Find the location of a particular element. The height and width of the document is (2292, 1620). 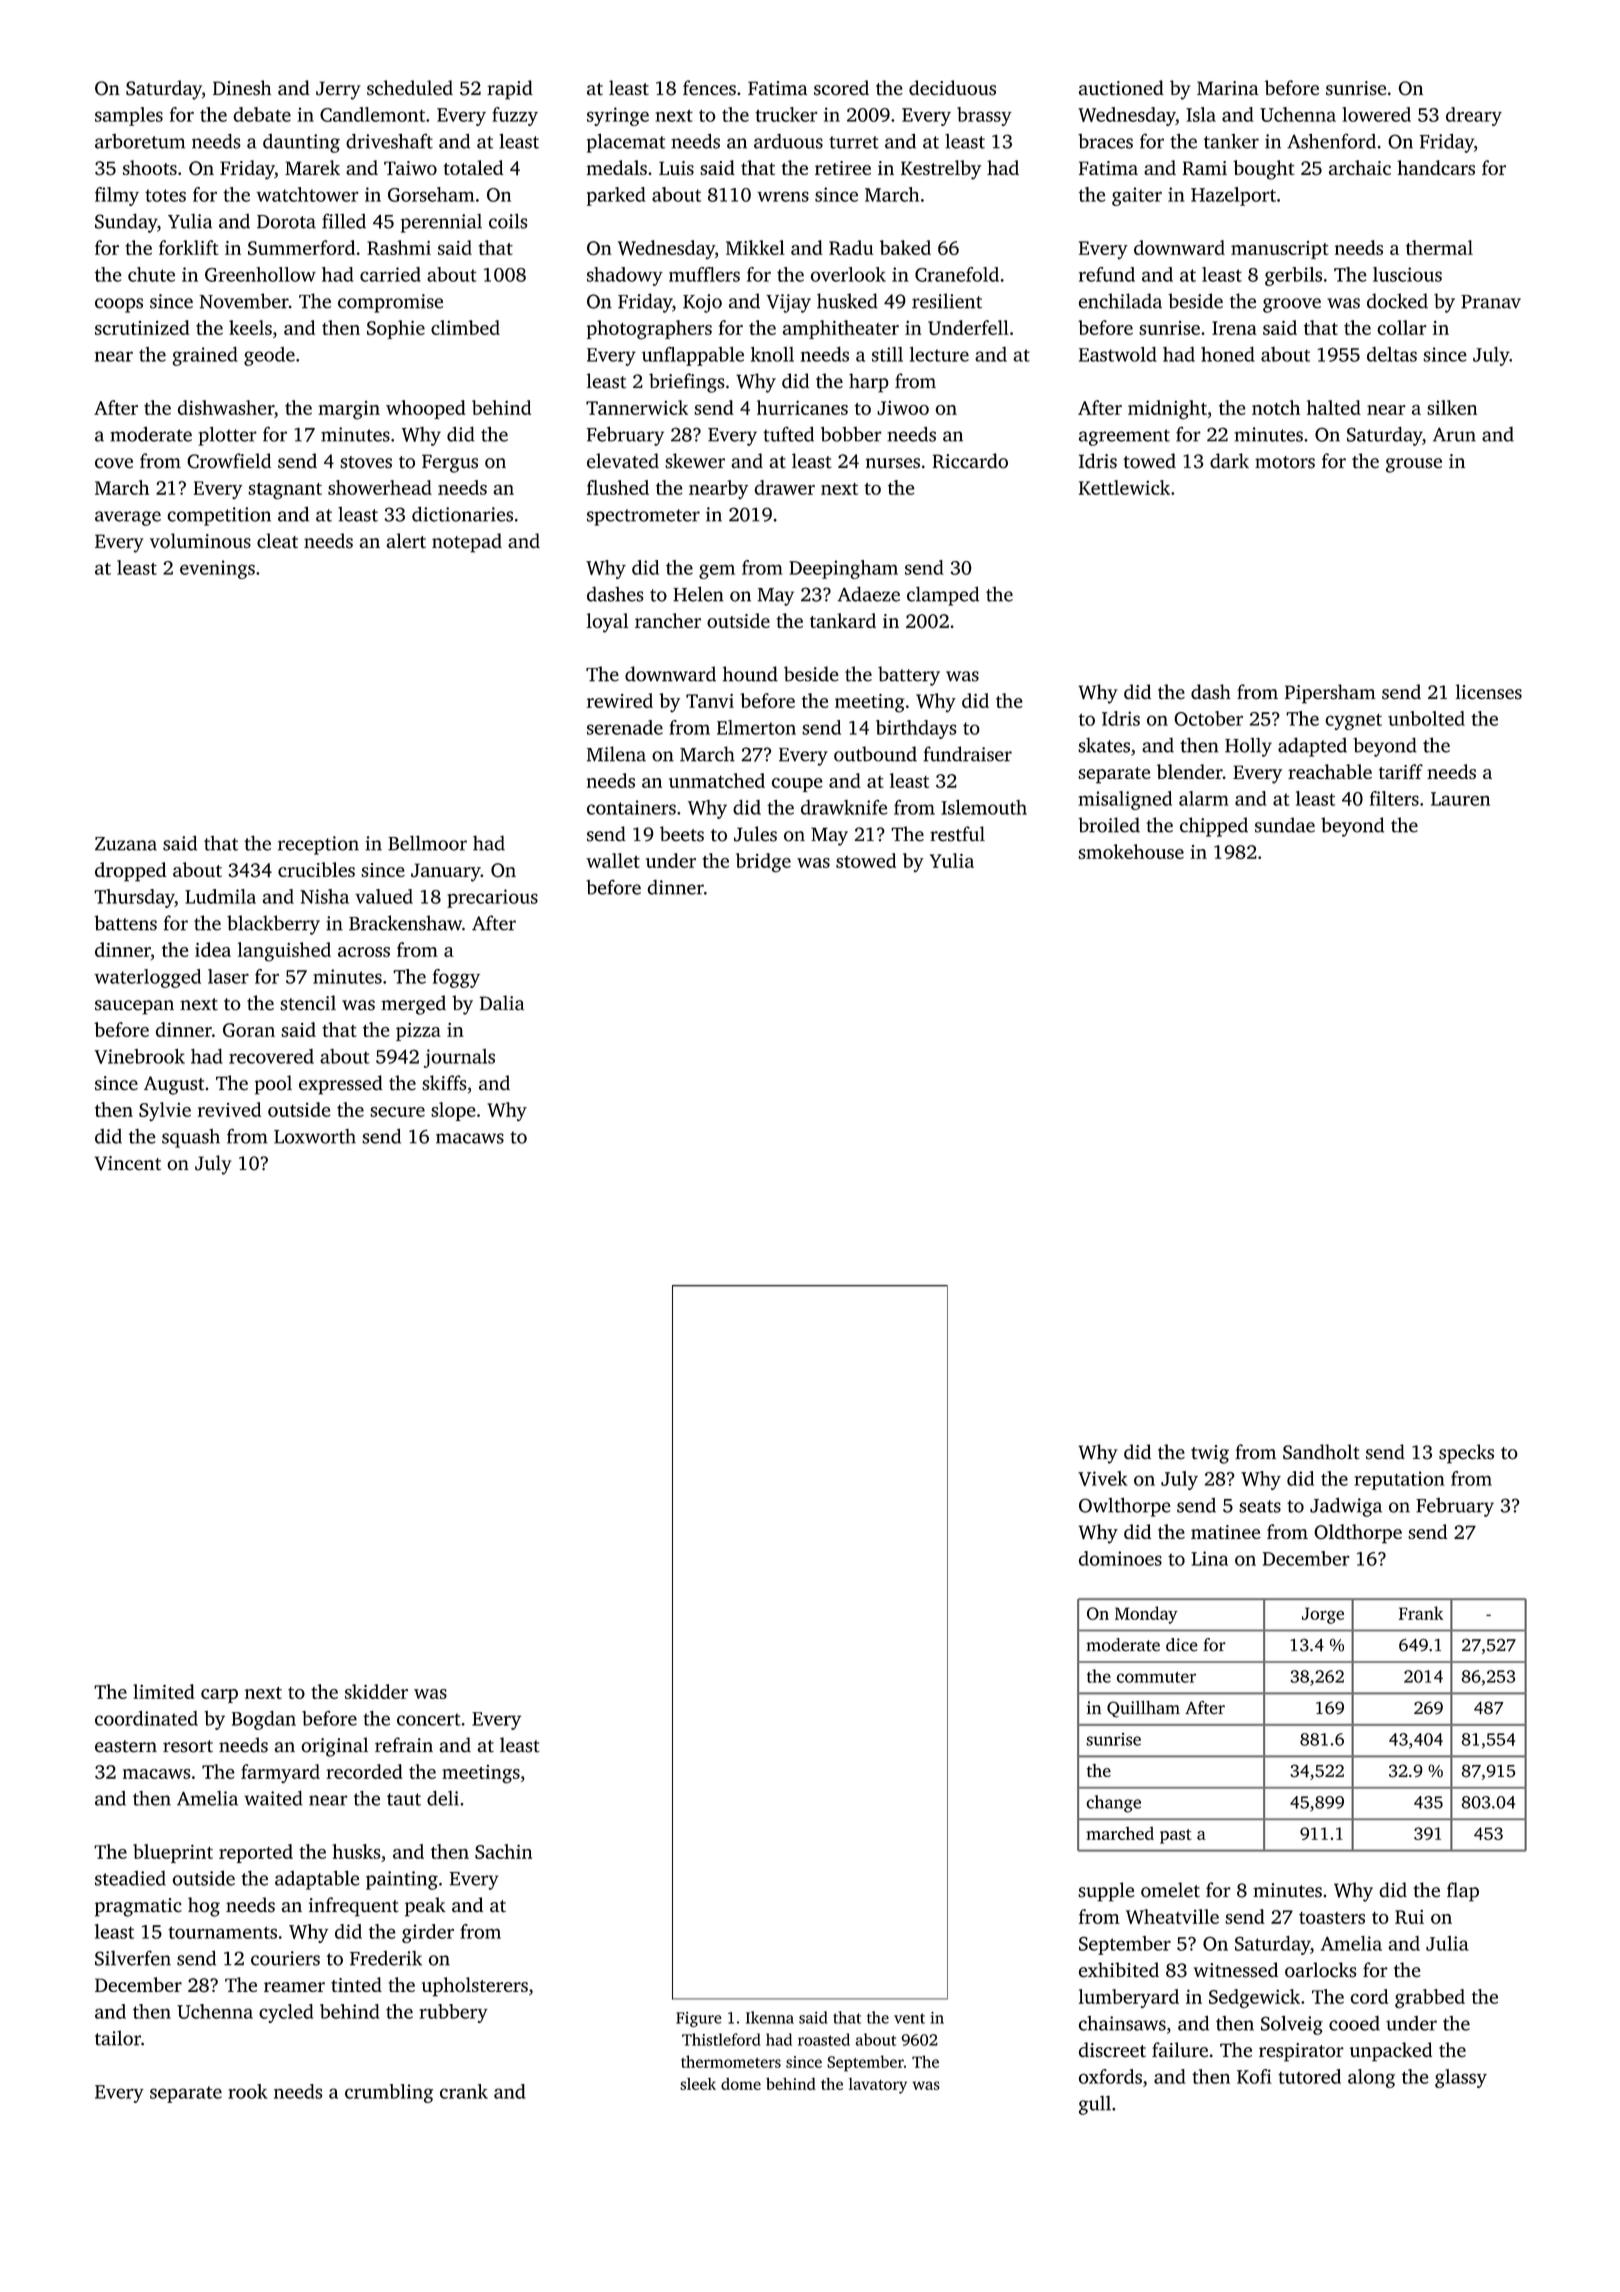

tailor is located at coordinates (118, 2038).
